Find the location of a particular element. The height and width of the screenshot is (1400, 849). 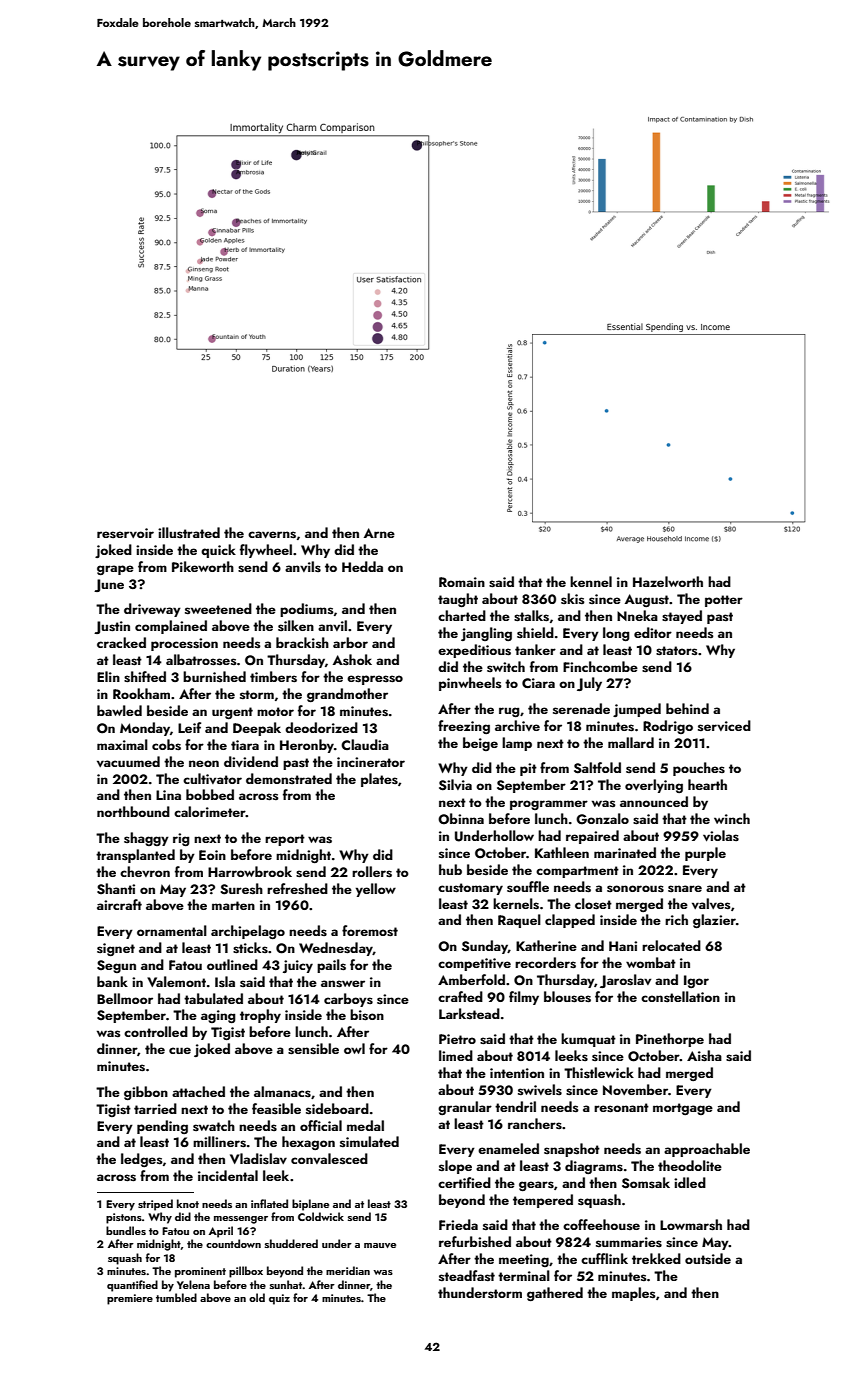

chevron is located at coordinates (145, 871).
